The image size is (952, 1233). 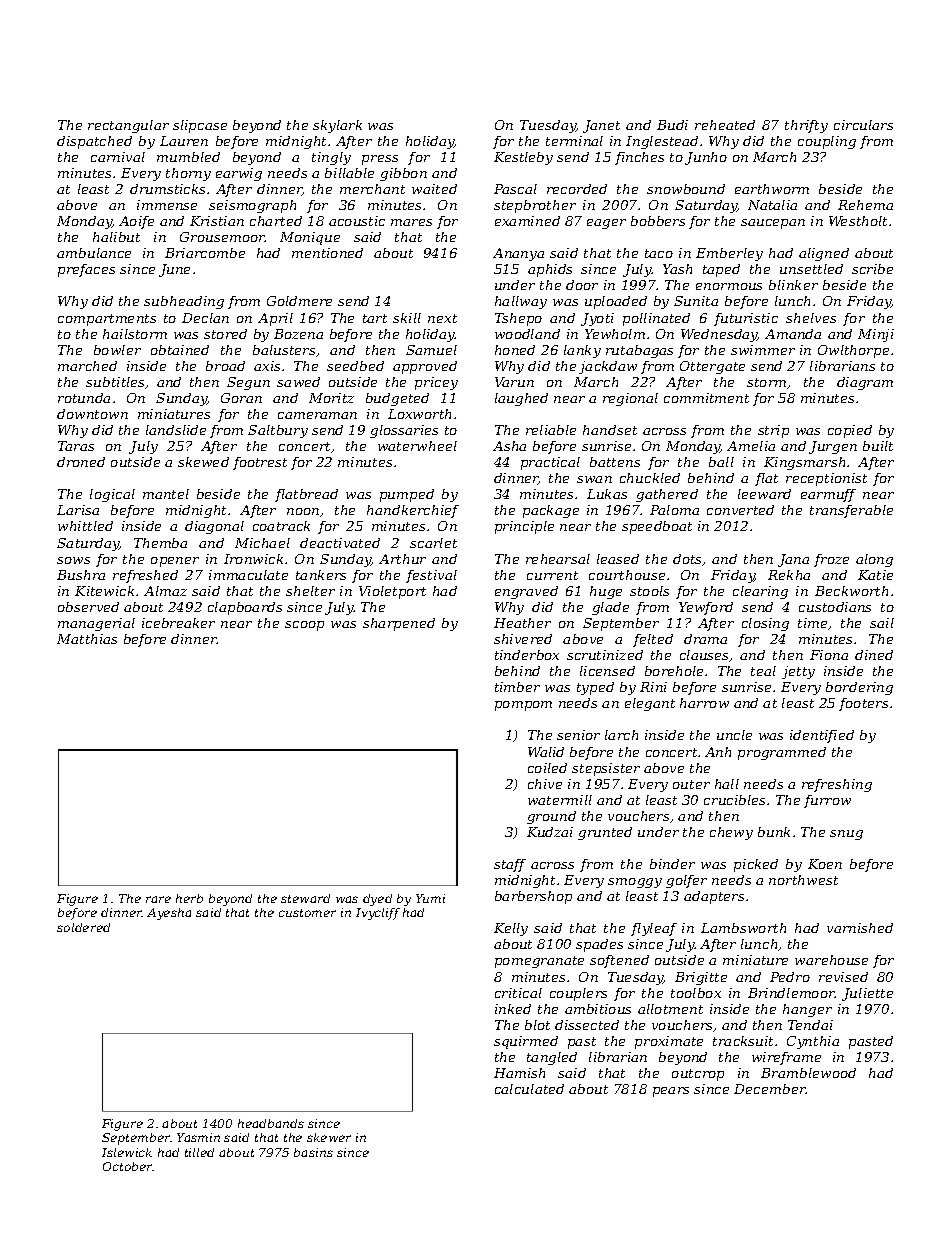 What do you see at coordinates (378, 914) in the page?
I see `Ivycliff` at bounding box center [378, 914].
